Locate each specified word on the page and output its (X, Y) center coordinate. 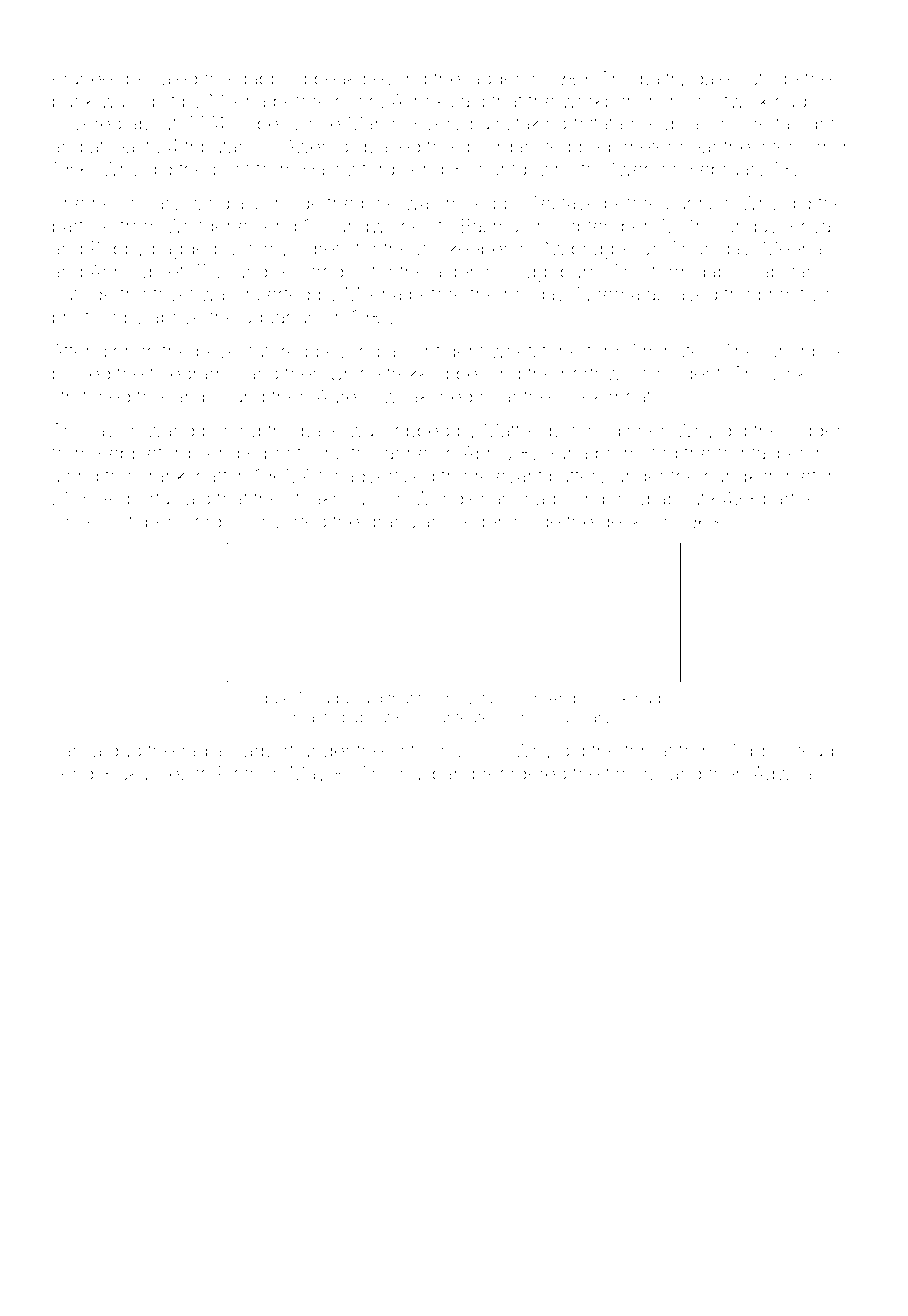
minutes (677, 351)
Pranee (82, 78)
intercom (794, 146)
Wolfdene (207, 226)
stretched (91, 396)
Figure (270, 700)
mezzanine (486, 698)
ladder (494, 78)
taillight (805, 125)
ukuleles (154, 773)
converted (283, 521)
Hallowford (348, 169)
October (138, 521)
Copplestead (779, 752)
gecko (626, 523)
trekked (418, 373)
